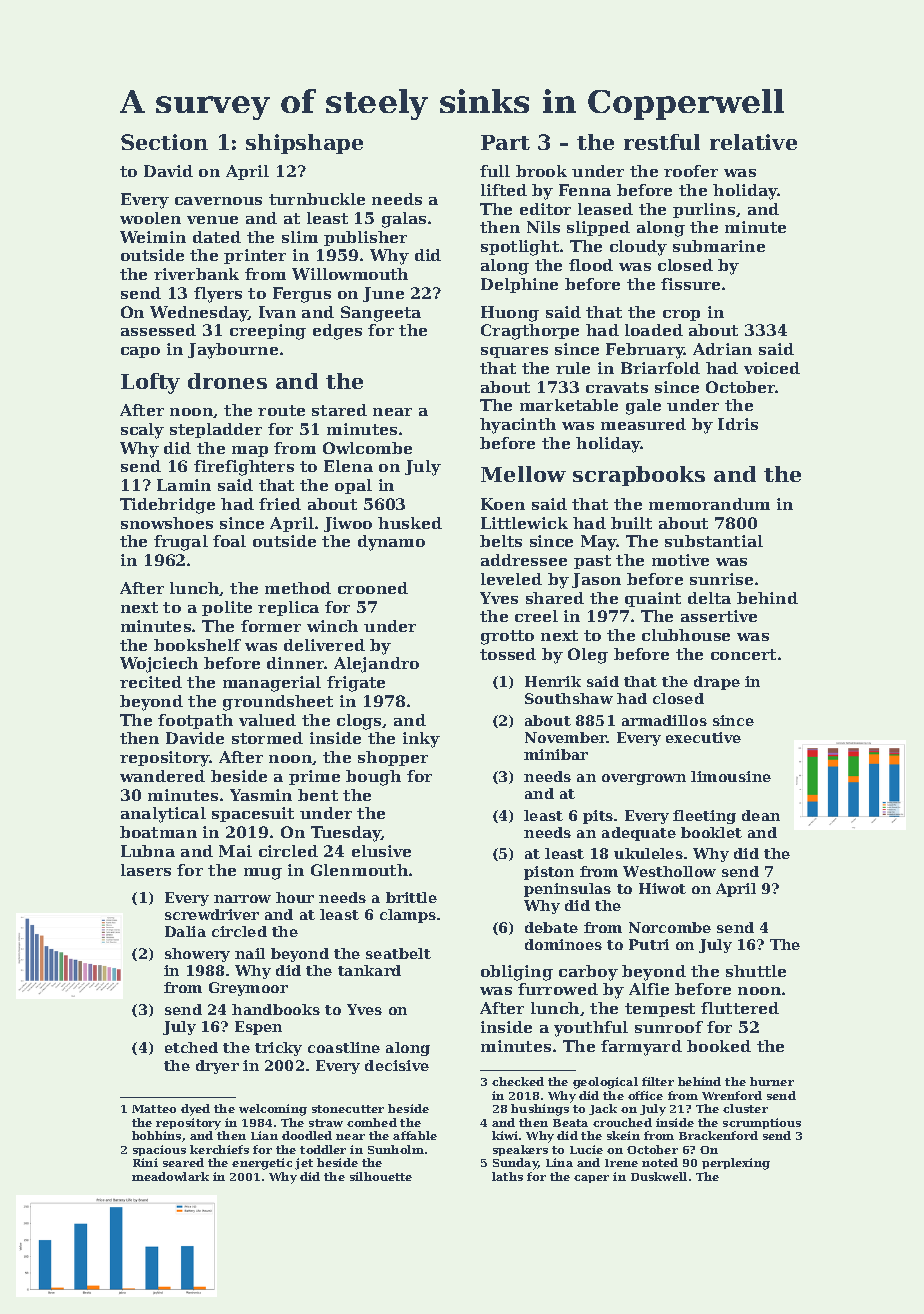  Describe the element at coordinates (404, 220) in the document. I see `galas` at that location.
